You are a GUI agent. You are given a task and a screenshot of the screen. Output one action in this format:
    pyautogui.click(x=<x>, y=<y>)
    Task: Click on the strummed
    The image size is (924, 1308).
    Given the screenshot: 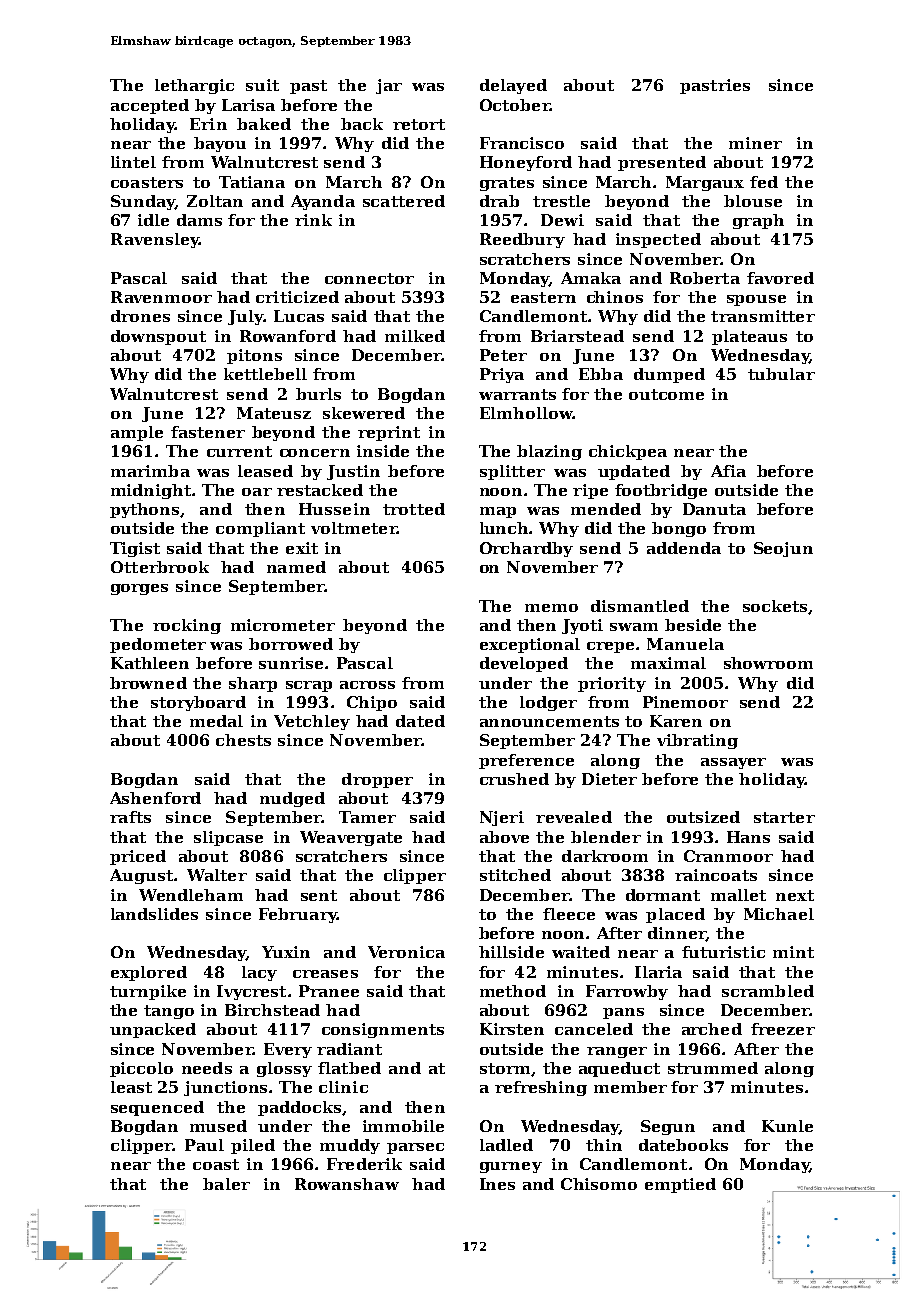 What is the action you would take?
    pyautogui.click(x=713, y=1068)
